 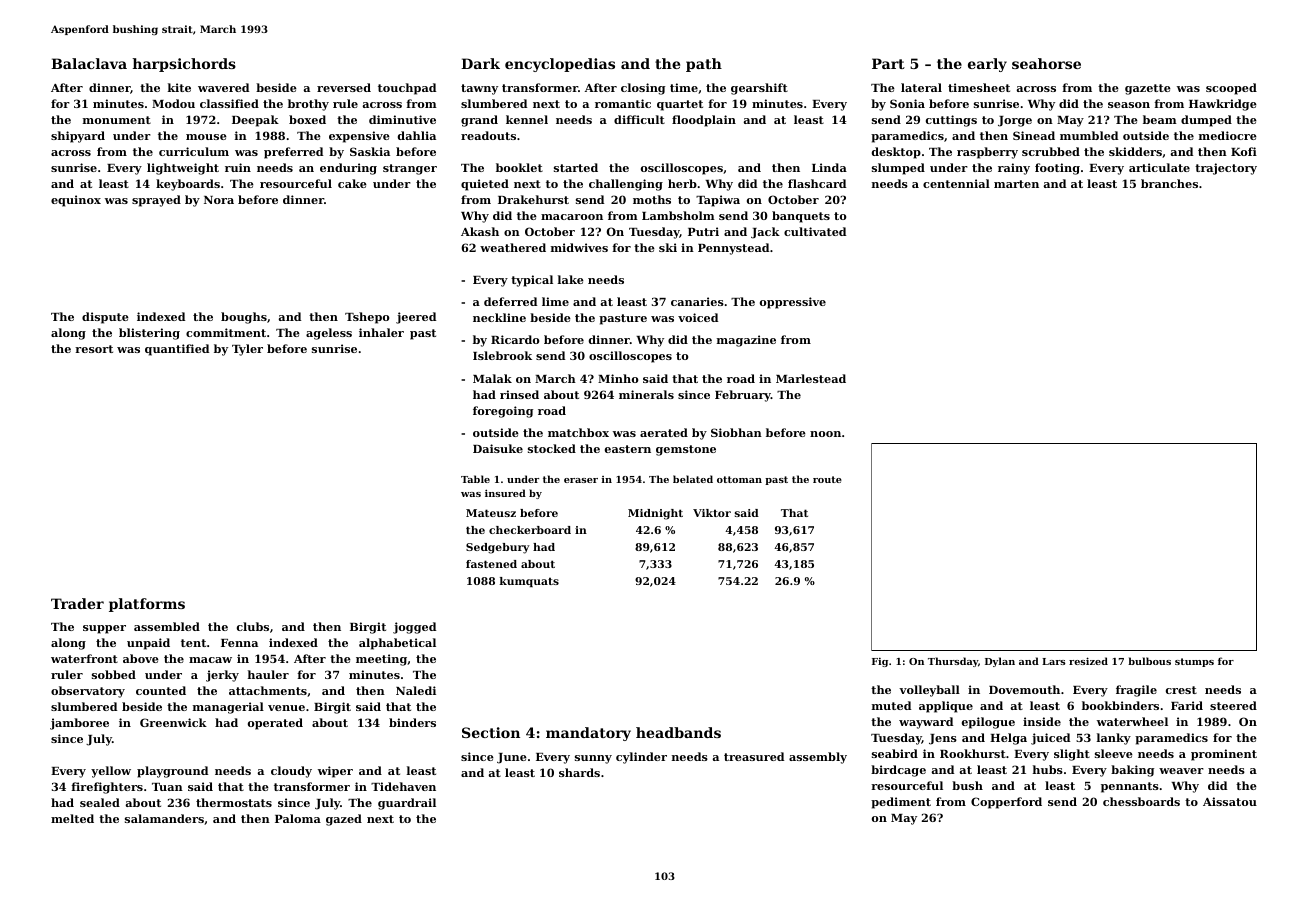 What do you see at coordinates (827, 479) in the image?
I see `route` at bounding box center [827, 479].
